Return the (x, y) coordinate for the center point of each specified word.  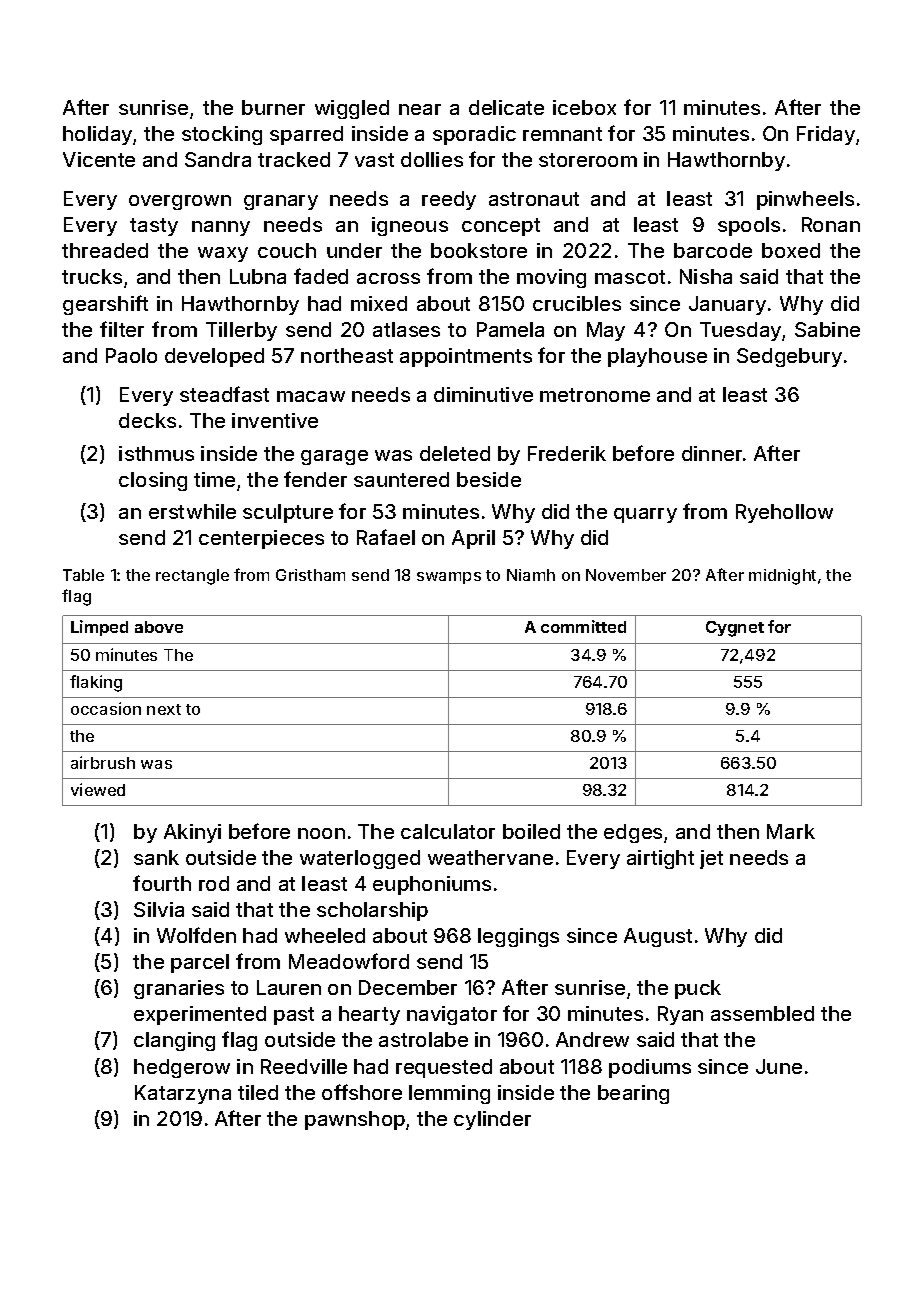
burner (273, 107)
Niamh (531, 575)
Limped (99, 628)
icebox (584, 107)
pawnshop (355, 1120)
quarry (645, 515)
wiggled (352, 109)
